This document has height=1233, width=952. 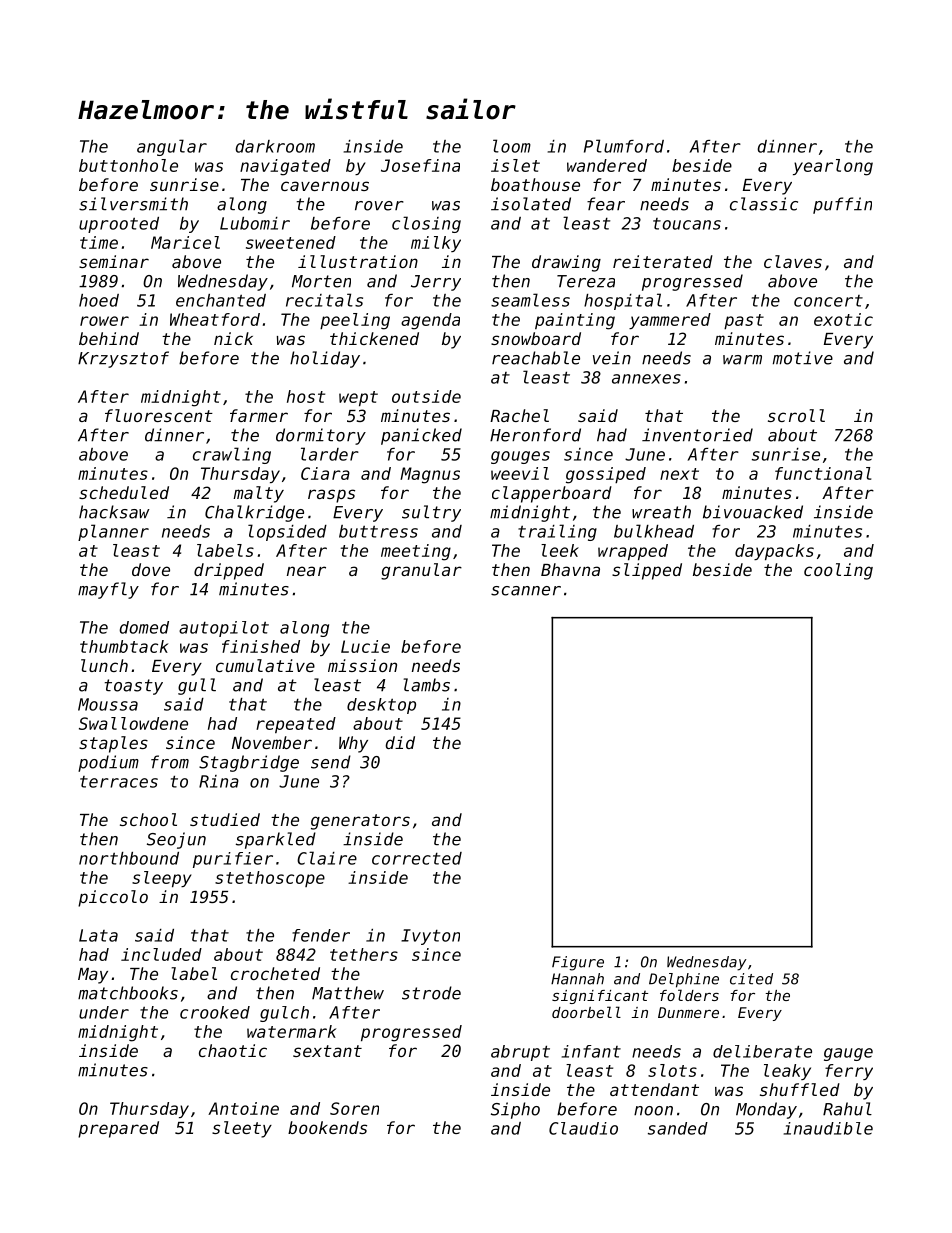 I want to click on exotic, so click(x=843, y=319).
